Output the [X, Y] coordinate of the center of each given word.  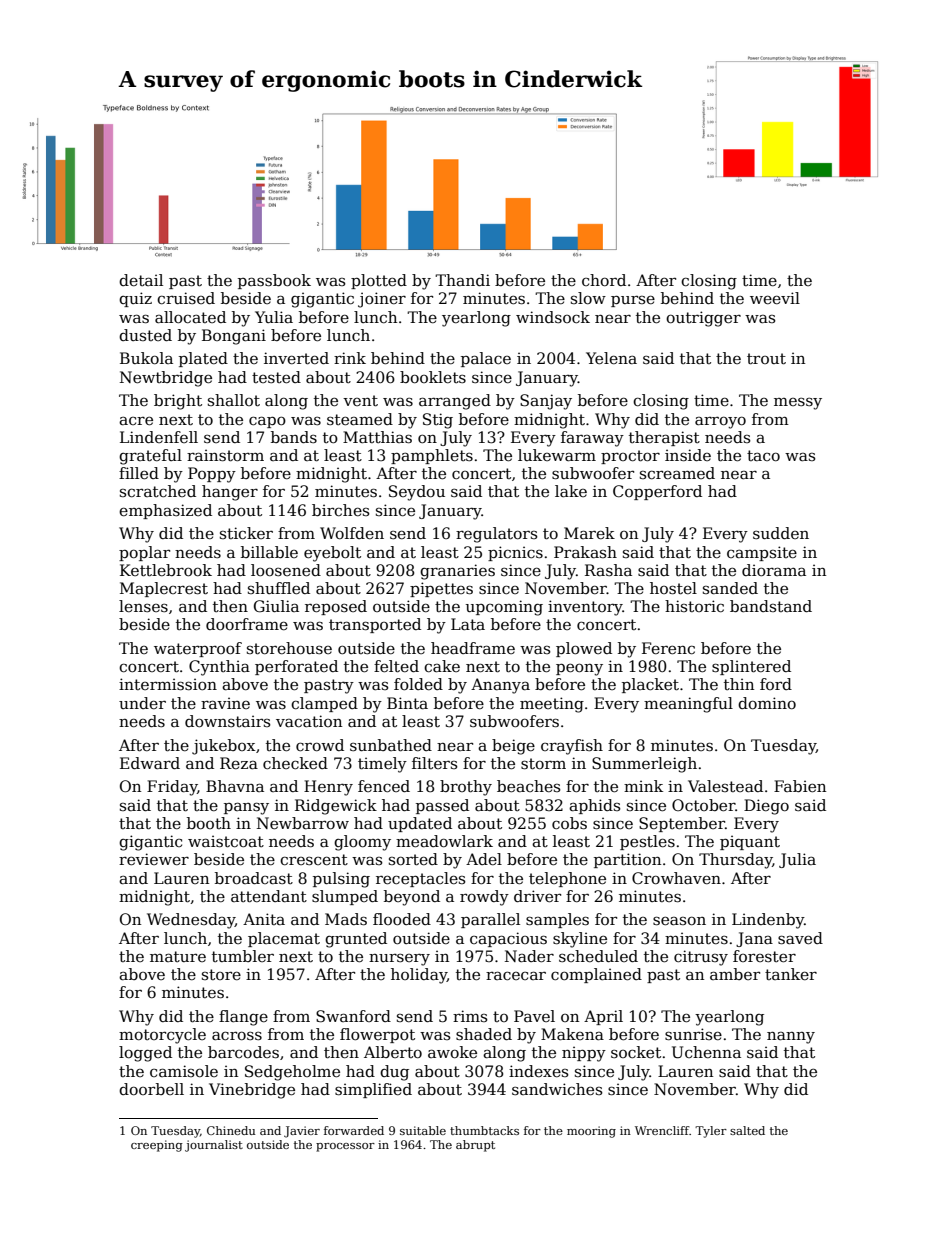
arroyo [720, 422]
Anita [264, 919]
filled [139, 473]
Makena [572, 1034]
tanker [791, 974]
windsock [553, 317]
